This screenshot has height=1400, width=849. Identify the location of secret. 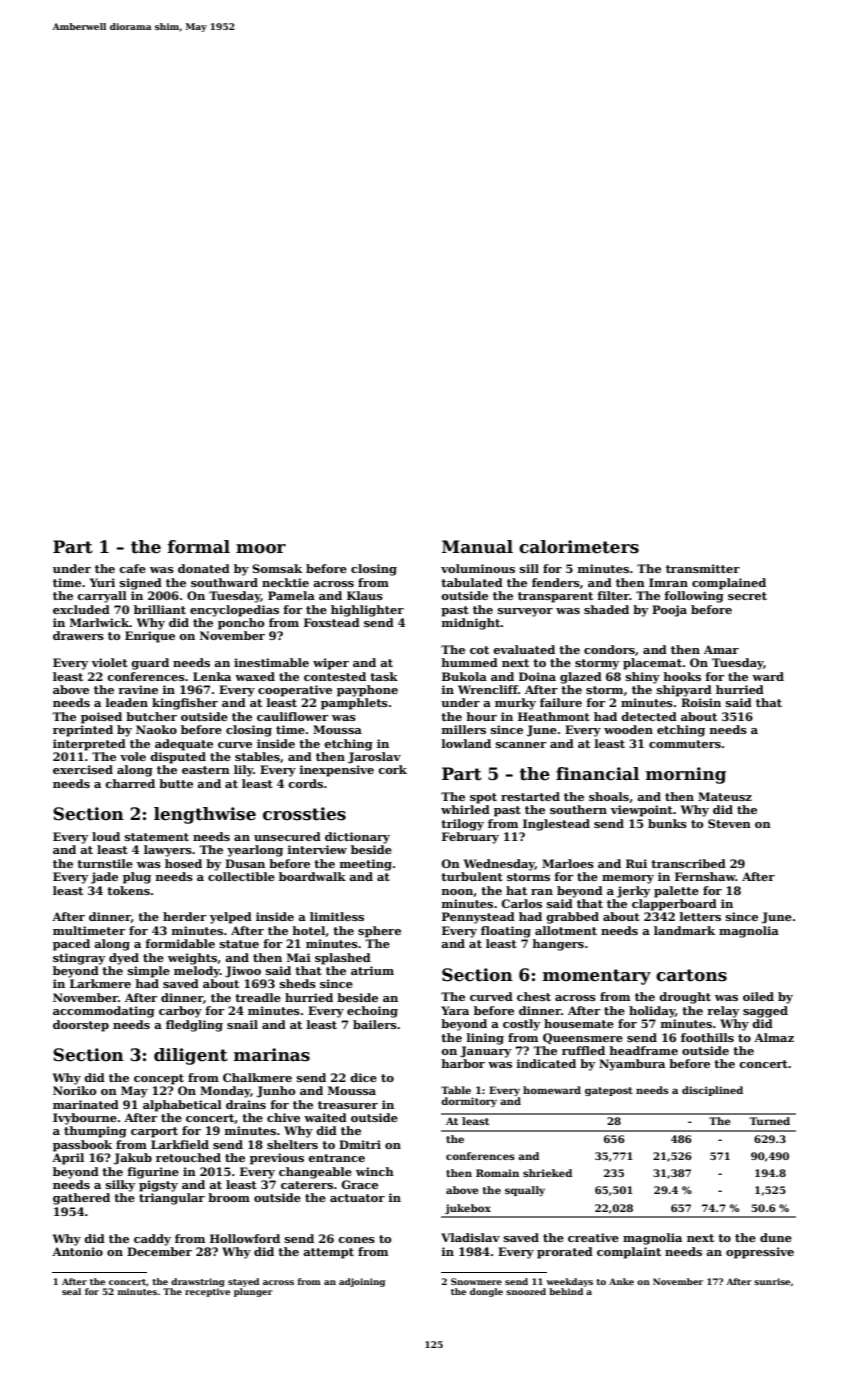
(747, 596).
